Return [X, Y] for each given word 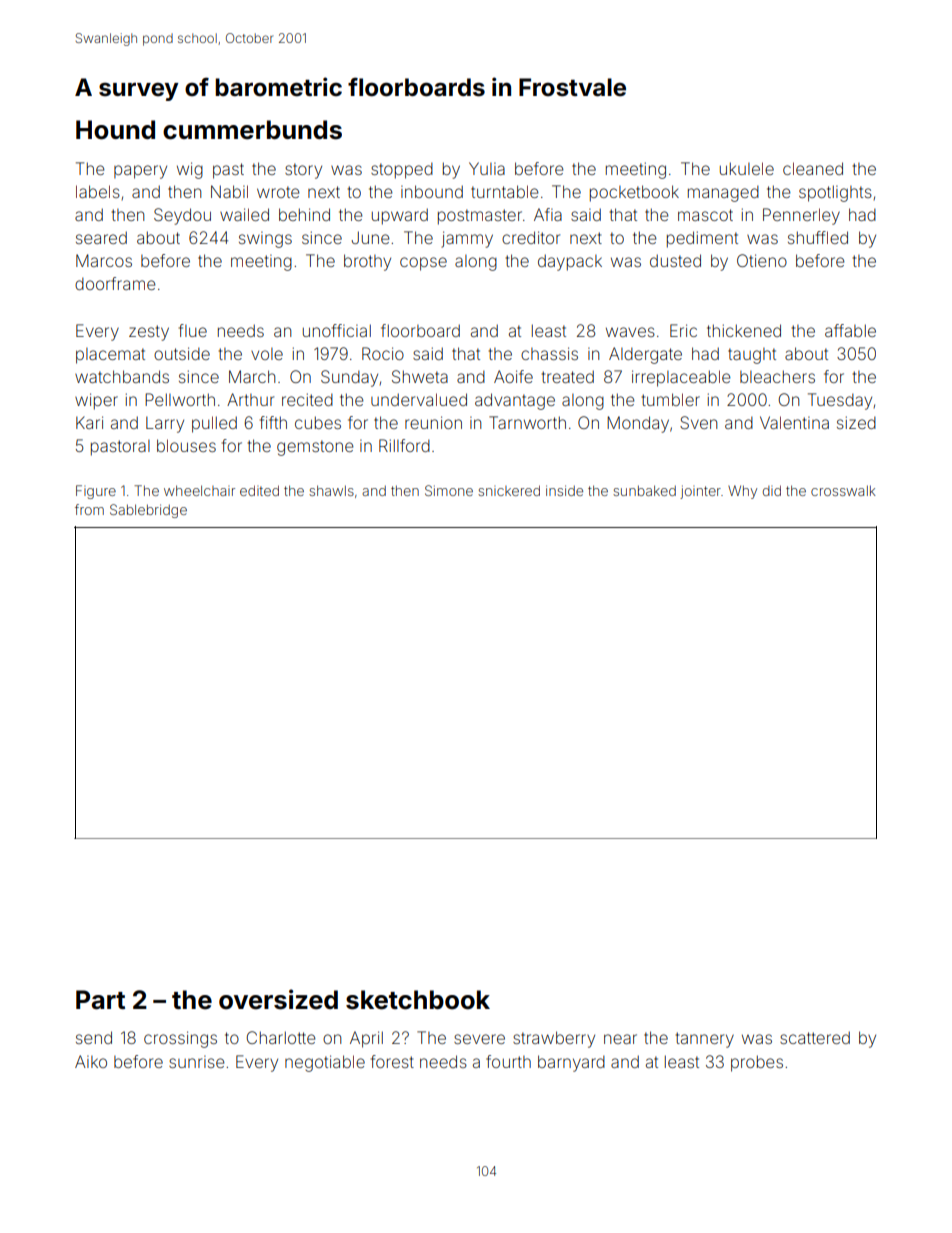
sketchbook [418, 1000]
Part [100, 1000]
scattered [815, 1037]
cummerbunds [252, 130]
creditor [531, 237]
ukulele [747, 168]
